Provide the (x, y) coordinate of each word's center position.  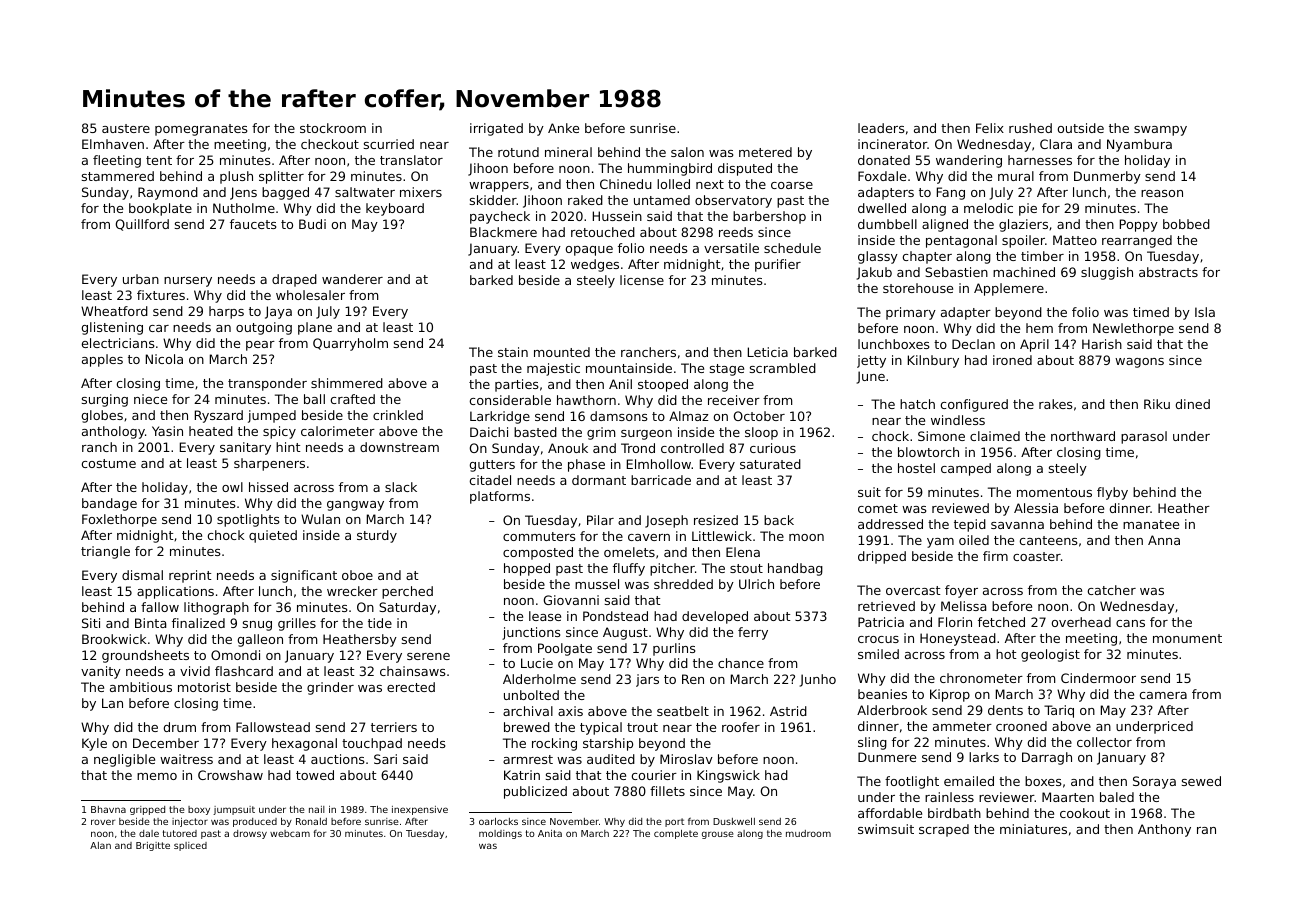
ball (314, 399)
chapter (927, 257)
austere (126, 128)
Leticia (768, 352)
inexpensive (420, 810)
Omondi (235, 655)
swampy (1160, 131)
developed (715, 617)
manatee (1151, 524)
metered (765, 152)
